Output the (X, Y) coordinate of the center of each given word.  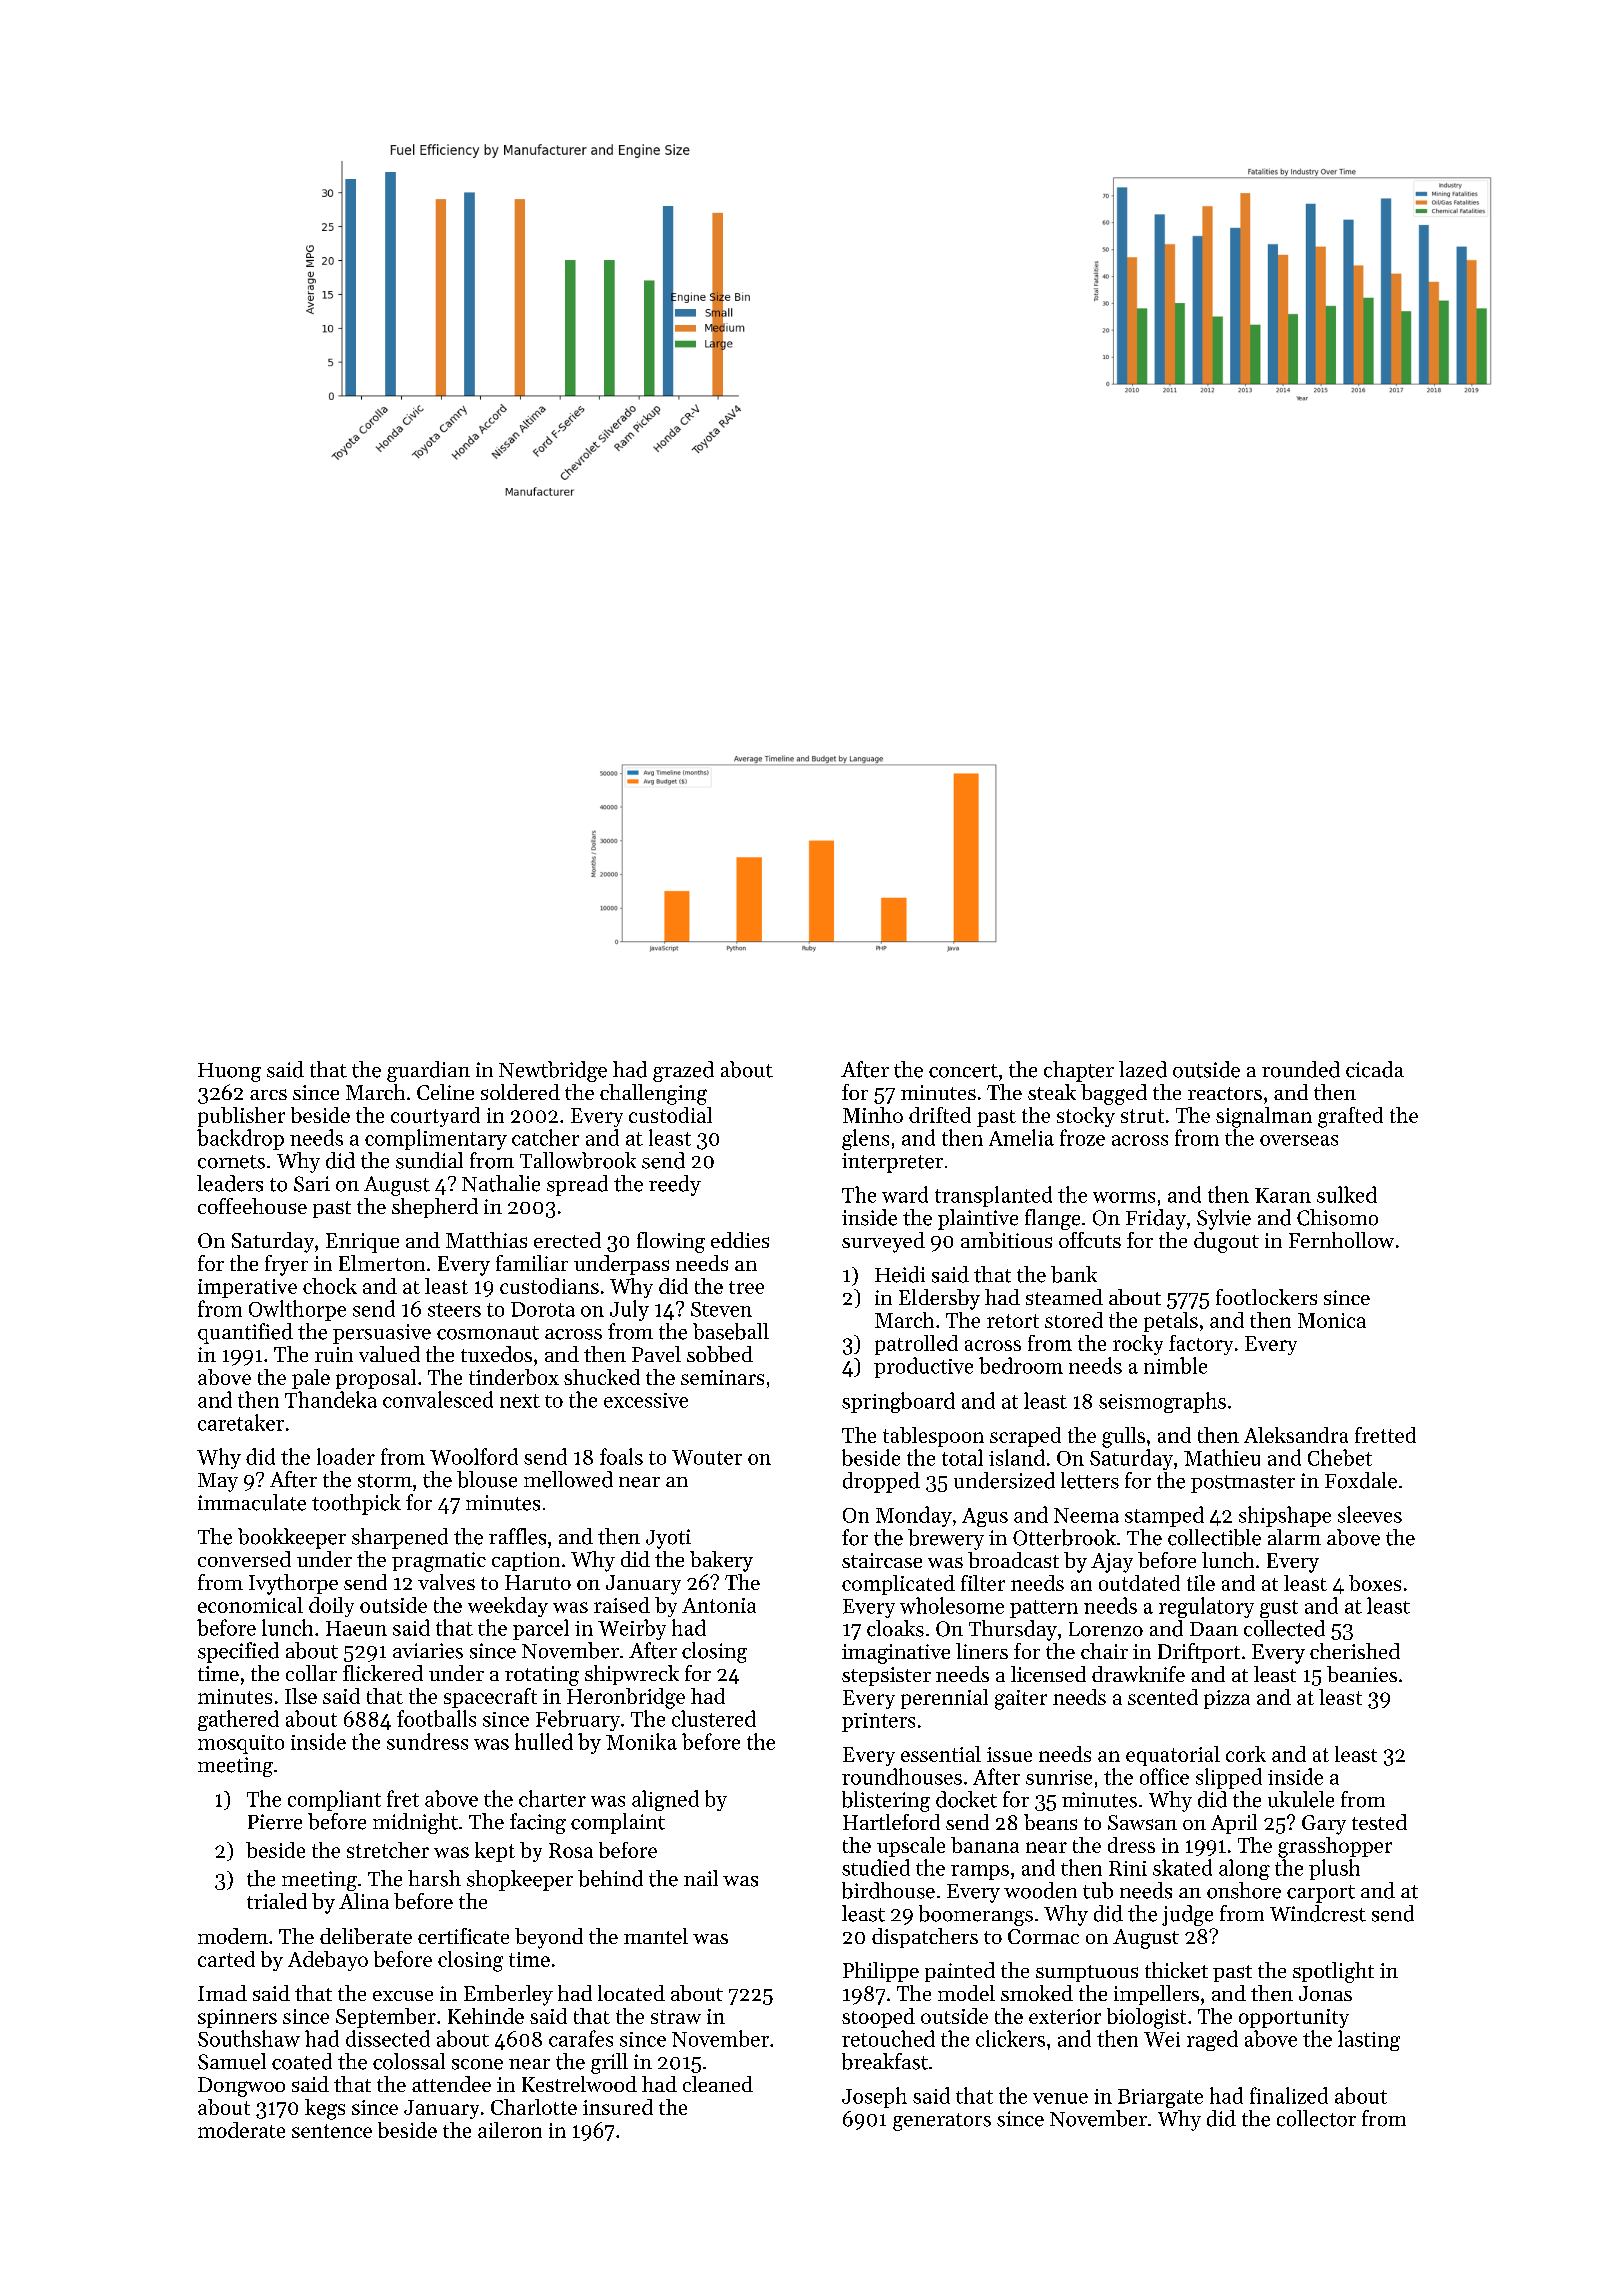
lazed (1143, 1069)
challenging (653, 1094)
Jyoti (668, 1539)
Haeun (356, 1628)
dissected (388, 2038)
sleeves (1370, 1514)
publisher (241, 1117)
